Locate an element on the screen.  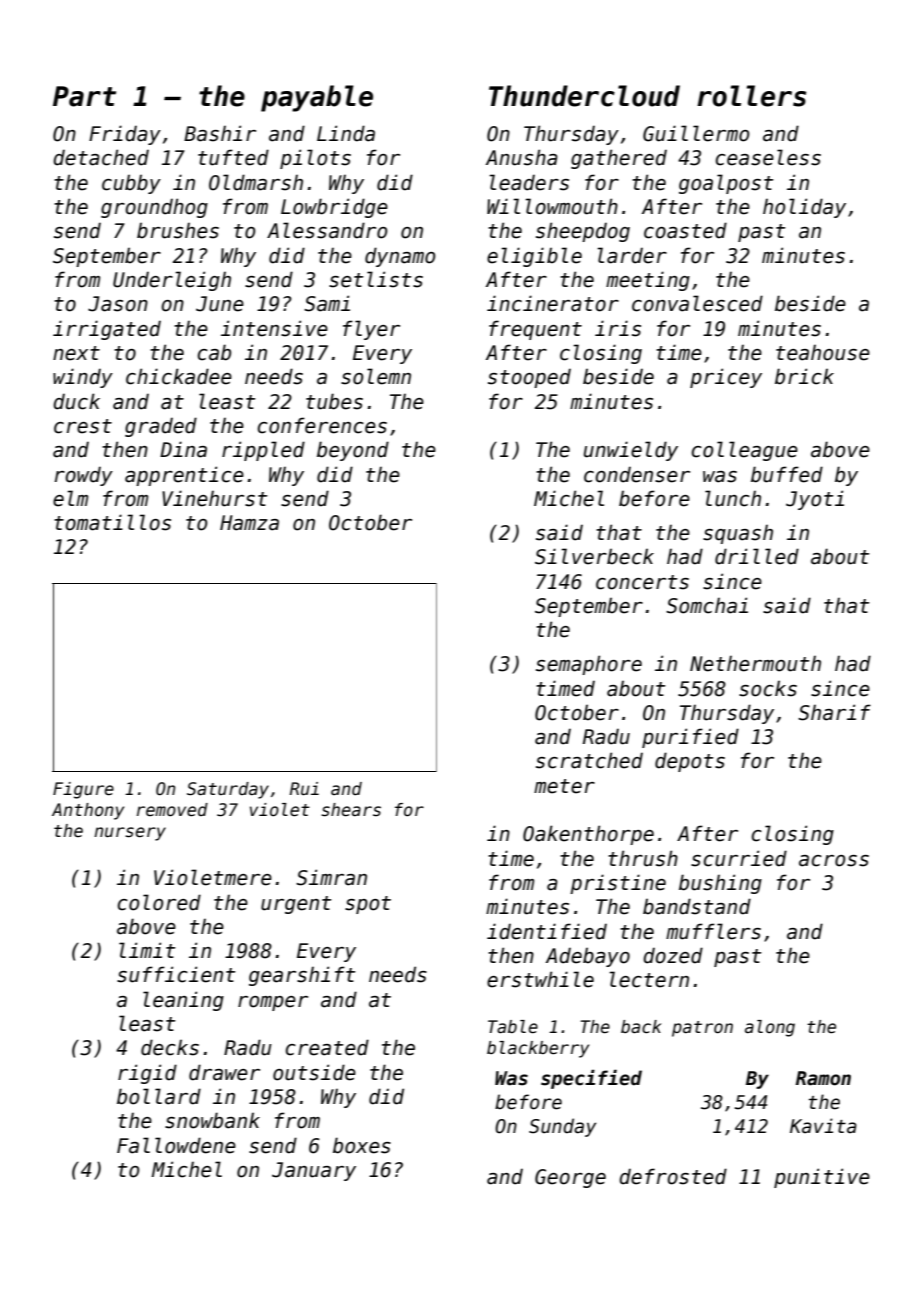
crest is located at coordinates (83, 426).
